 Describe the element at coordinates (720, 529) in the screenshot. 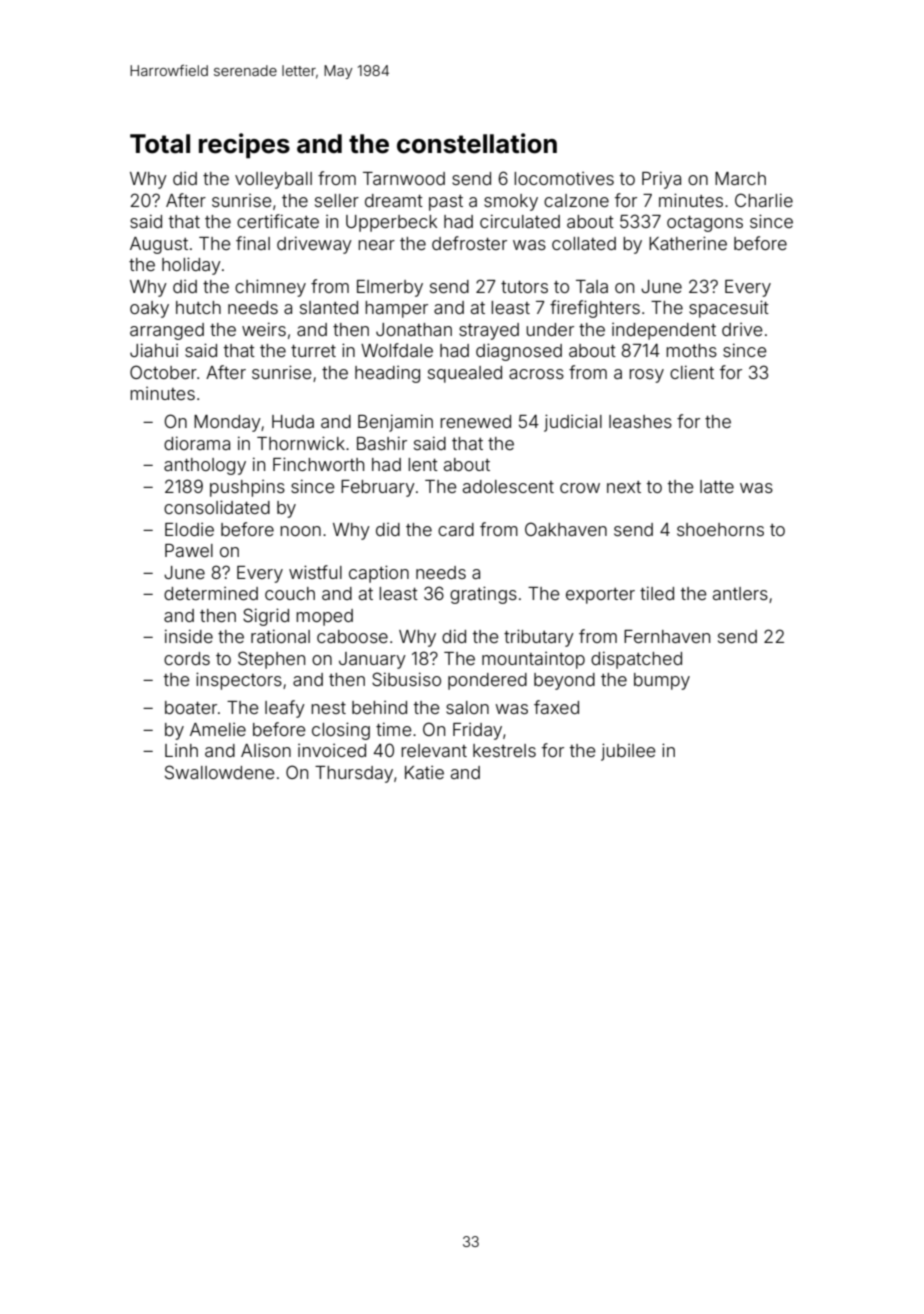

I see `shoehorns` at that location.
